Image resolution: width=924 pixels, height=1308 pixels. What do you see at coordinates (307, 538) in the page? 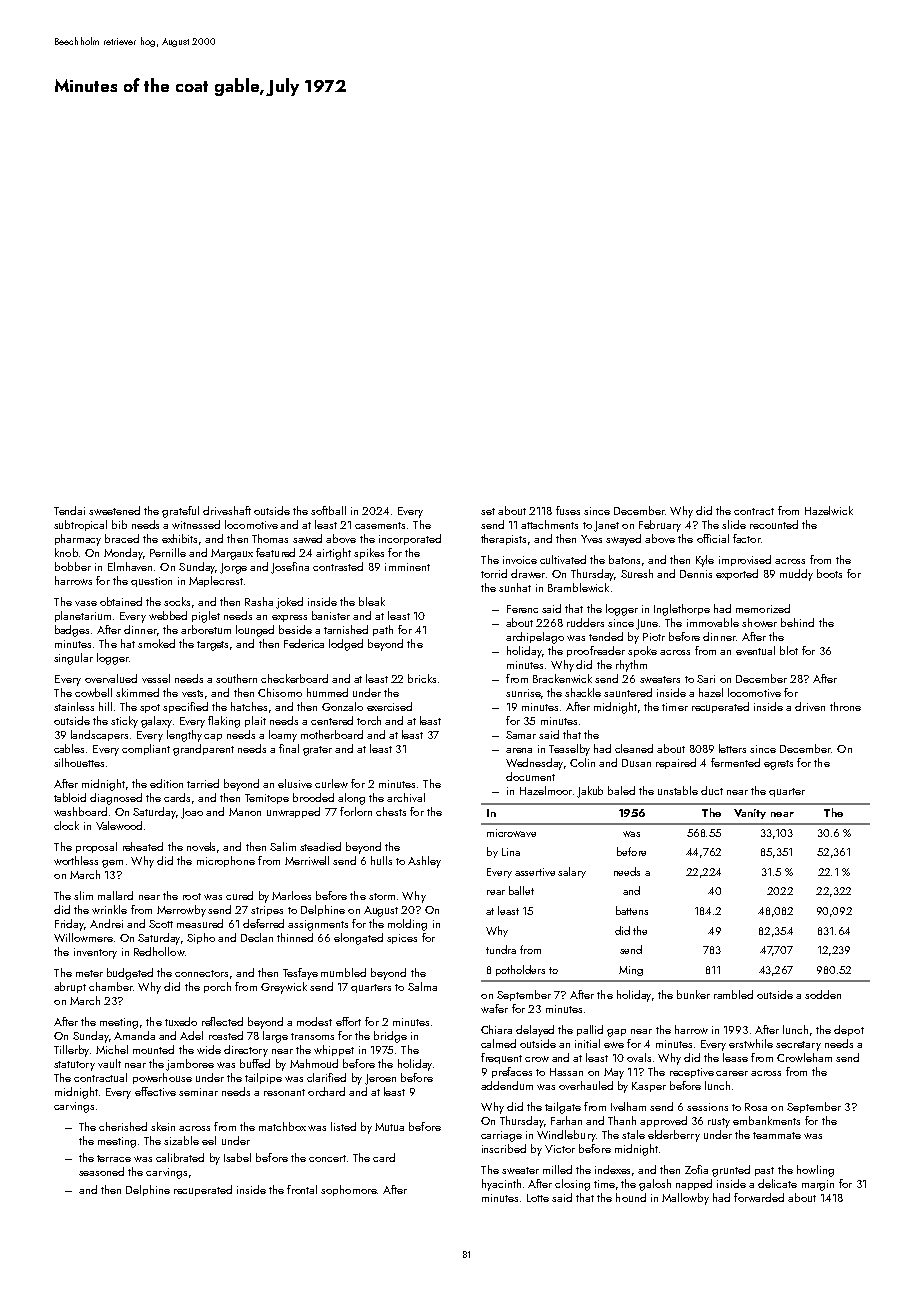
I see `sawed` at bounding box center [307, 538].
